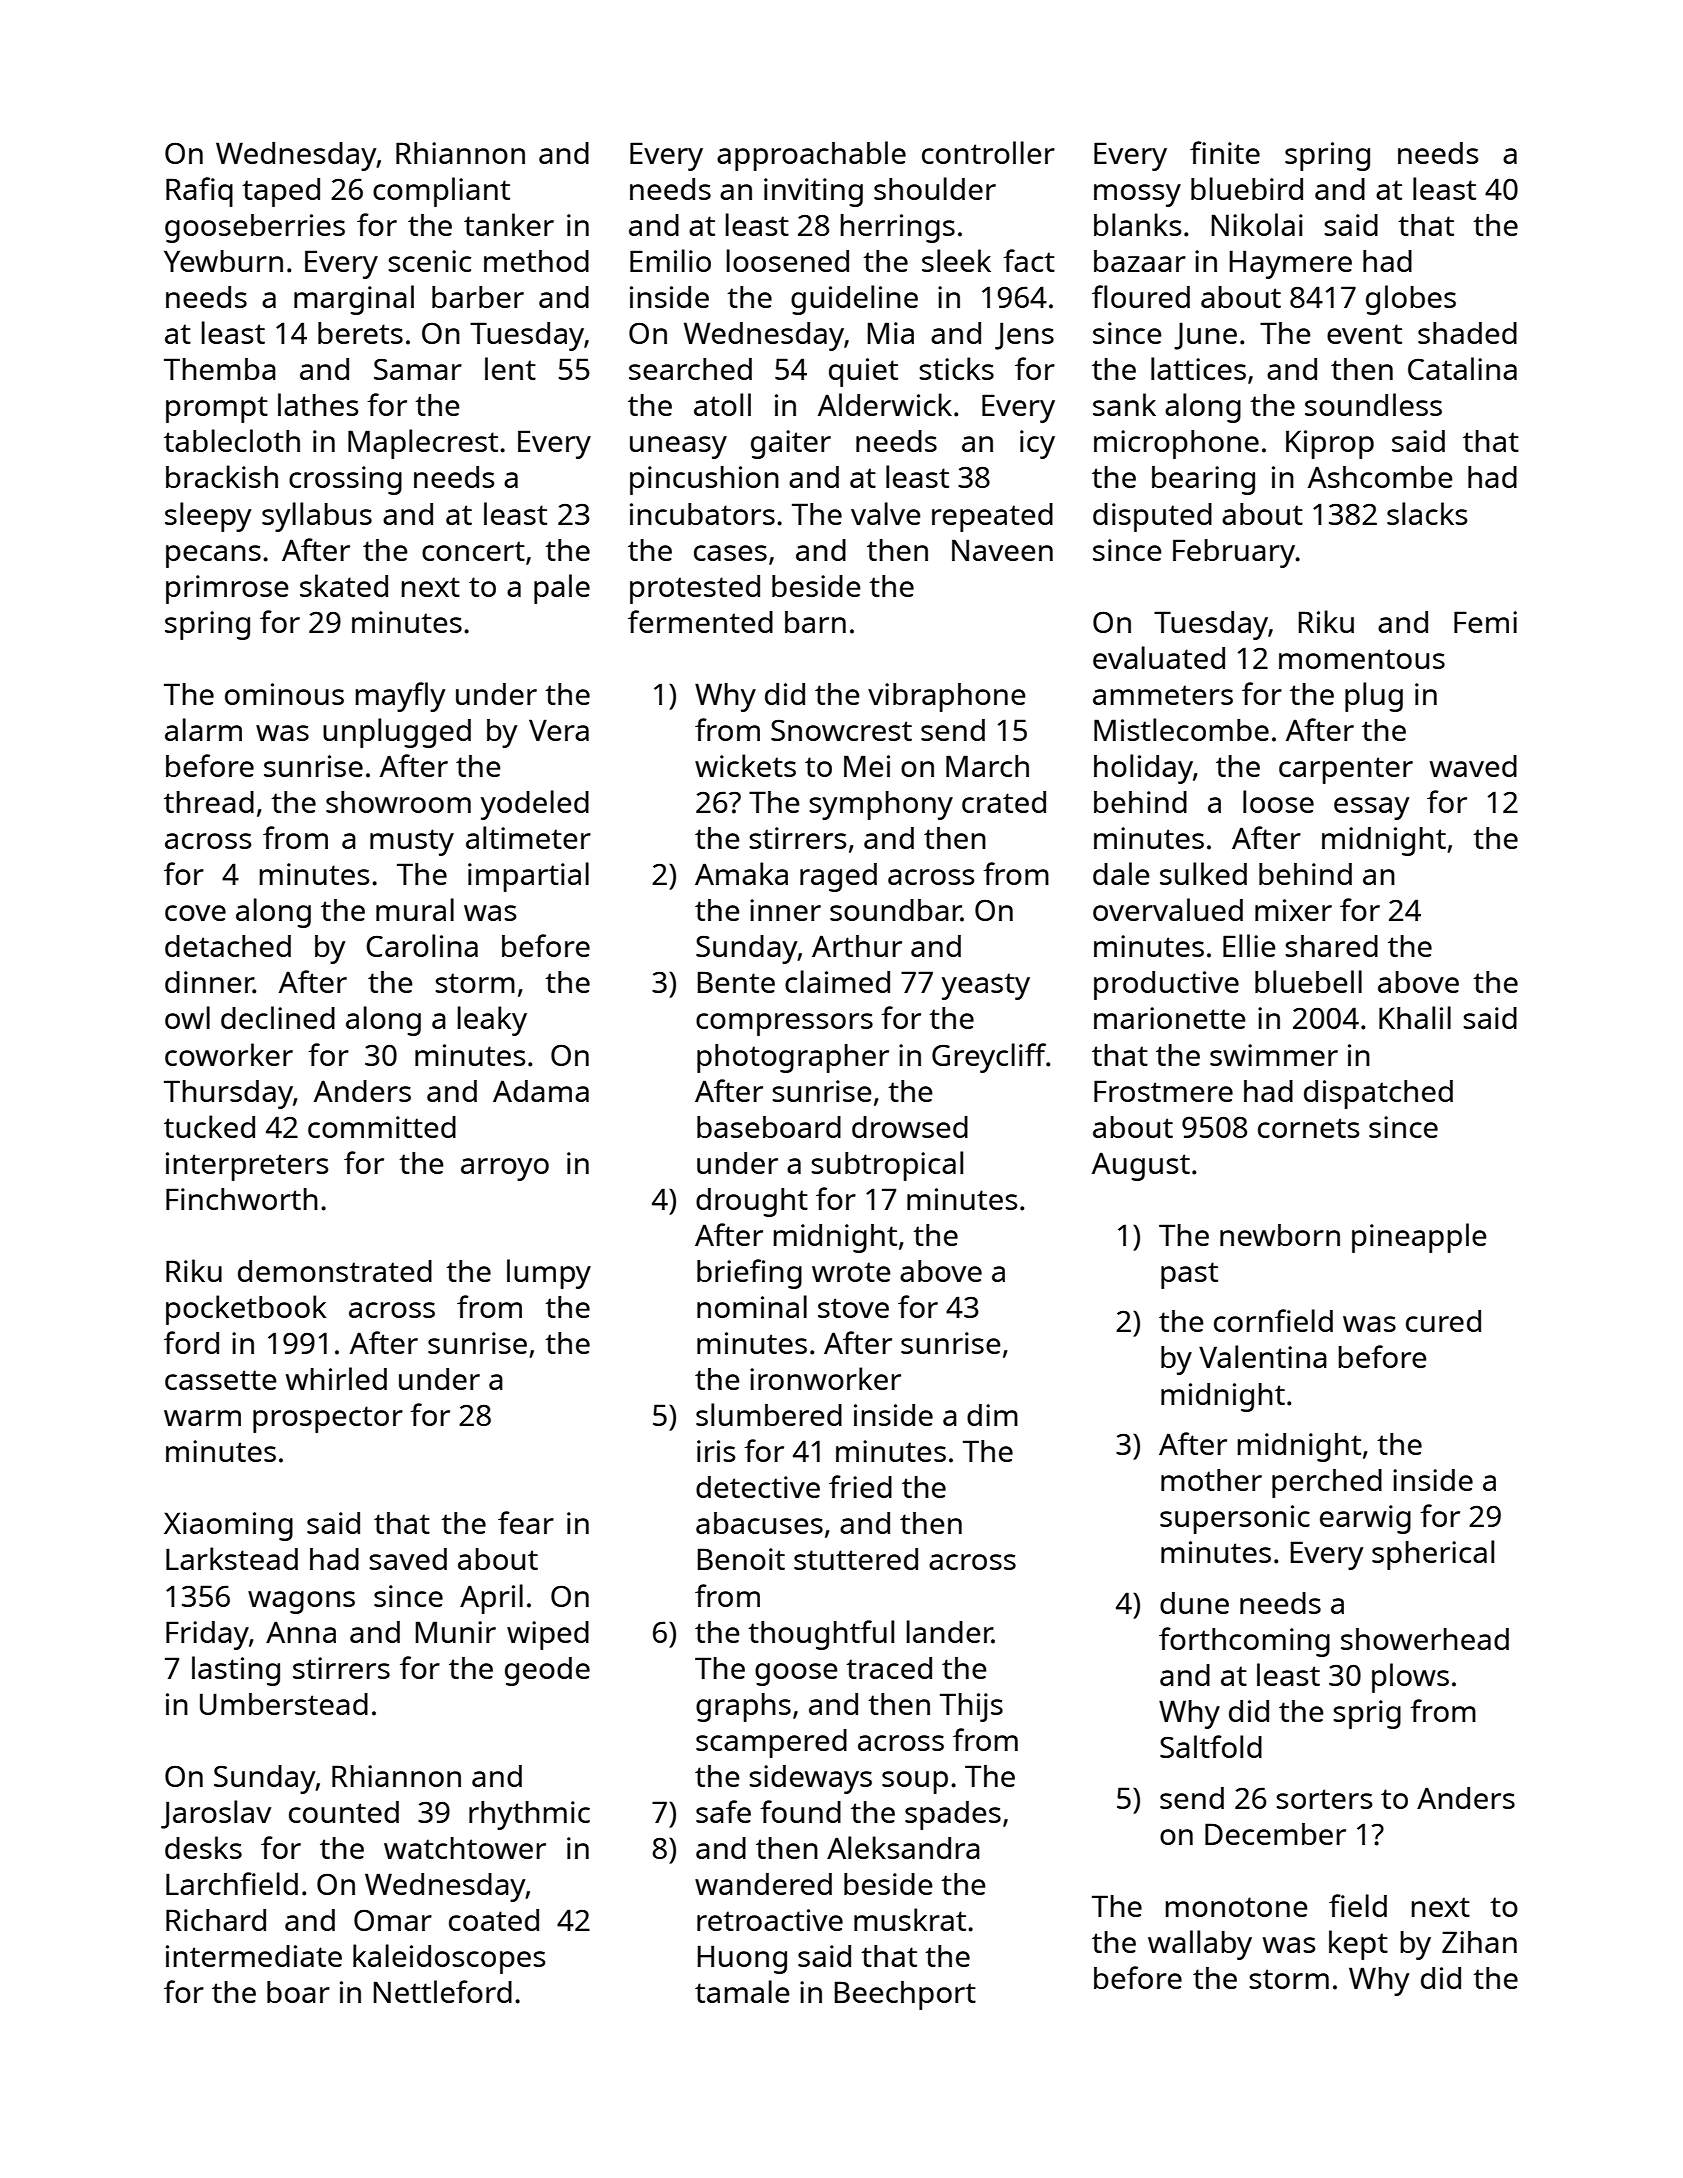 The width and height of the screenshot is (1683, 2178). Describe the element at coordinates (549, 1274) in the screenshot. I see `lumpy` at that location.
